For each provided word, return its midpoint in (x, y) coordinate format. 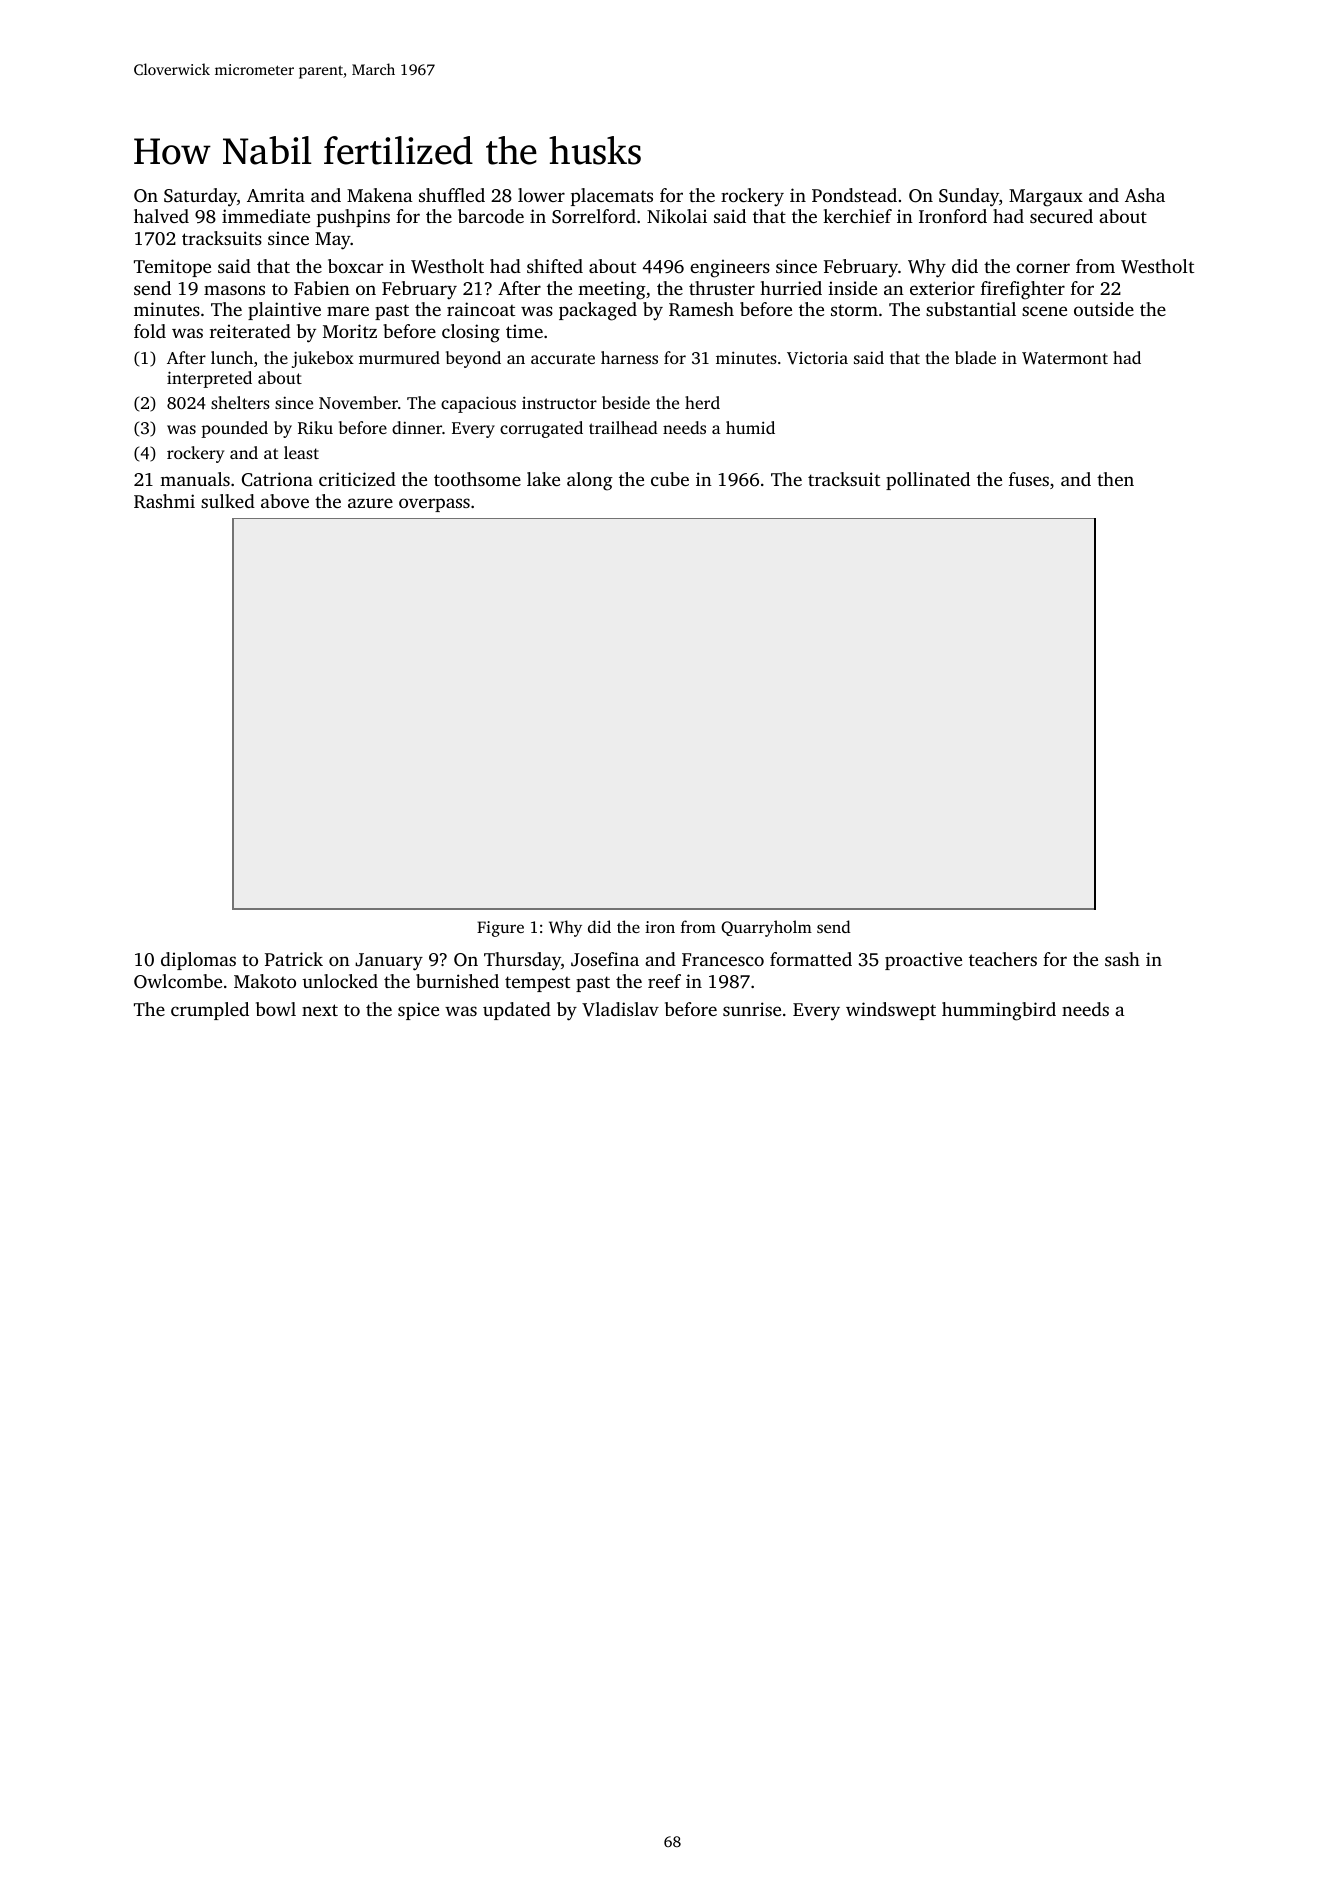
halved (161, 216)
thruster (722, 288)
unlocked (340, 981)
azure (370, 503)
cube (670, 479)
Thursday (522, 961)
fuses (1029, 479)
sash (1122, 959)
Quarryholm (766, 928)
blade (975, 357)
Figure (500, 929)
